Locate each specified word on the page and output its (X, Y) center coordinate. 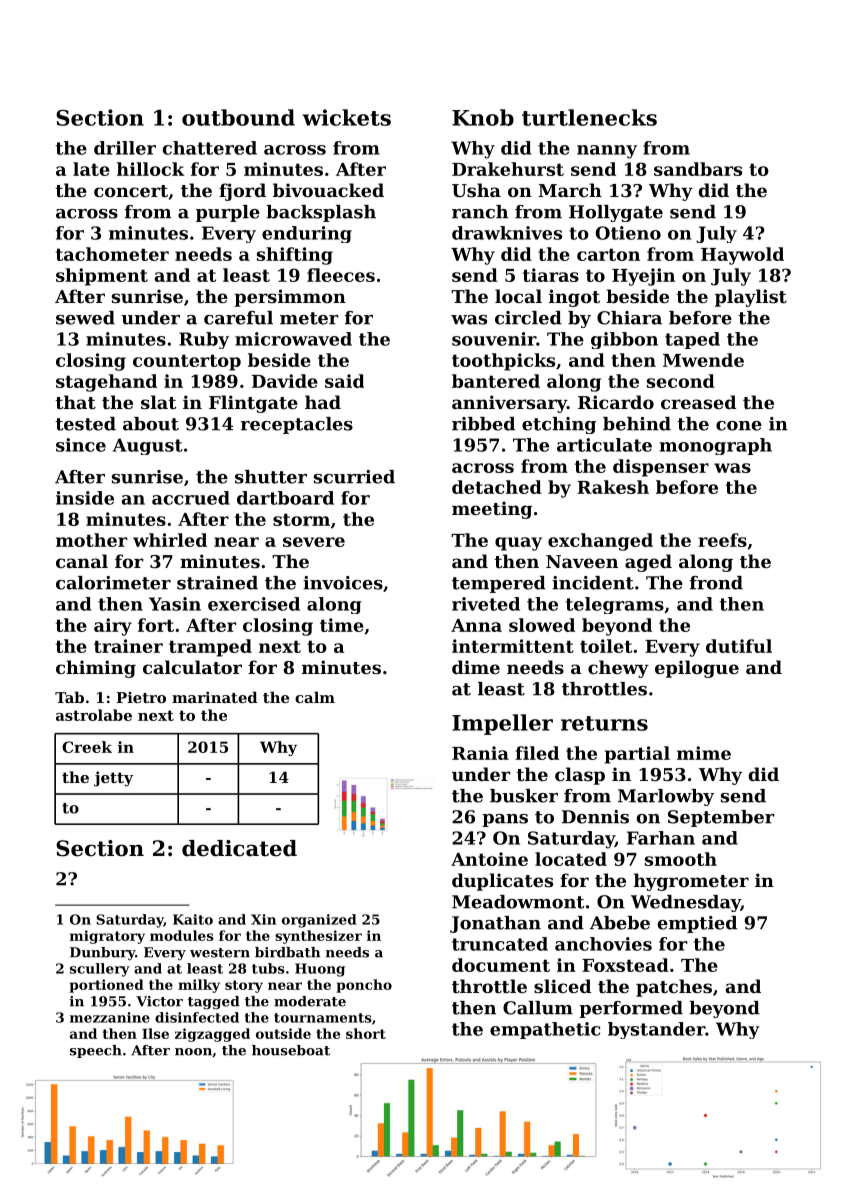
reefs (722, 540)
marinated (214, 697)
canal (82, 561)
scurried (354, 477)
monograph (715, 446)
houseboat (291, 1050)
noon (193, 1052)
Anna (476, 625)
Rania (480, 753)
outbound (238, 117)
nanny (607, 152)
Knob (483, 117)
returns (604, 723)
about (151, 424)
